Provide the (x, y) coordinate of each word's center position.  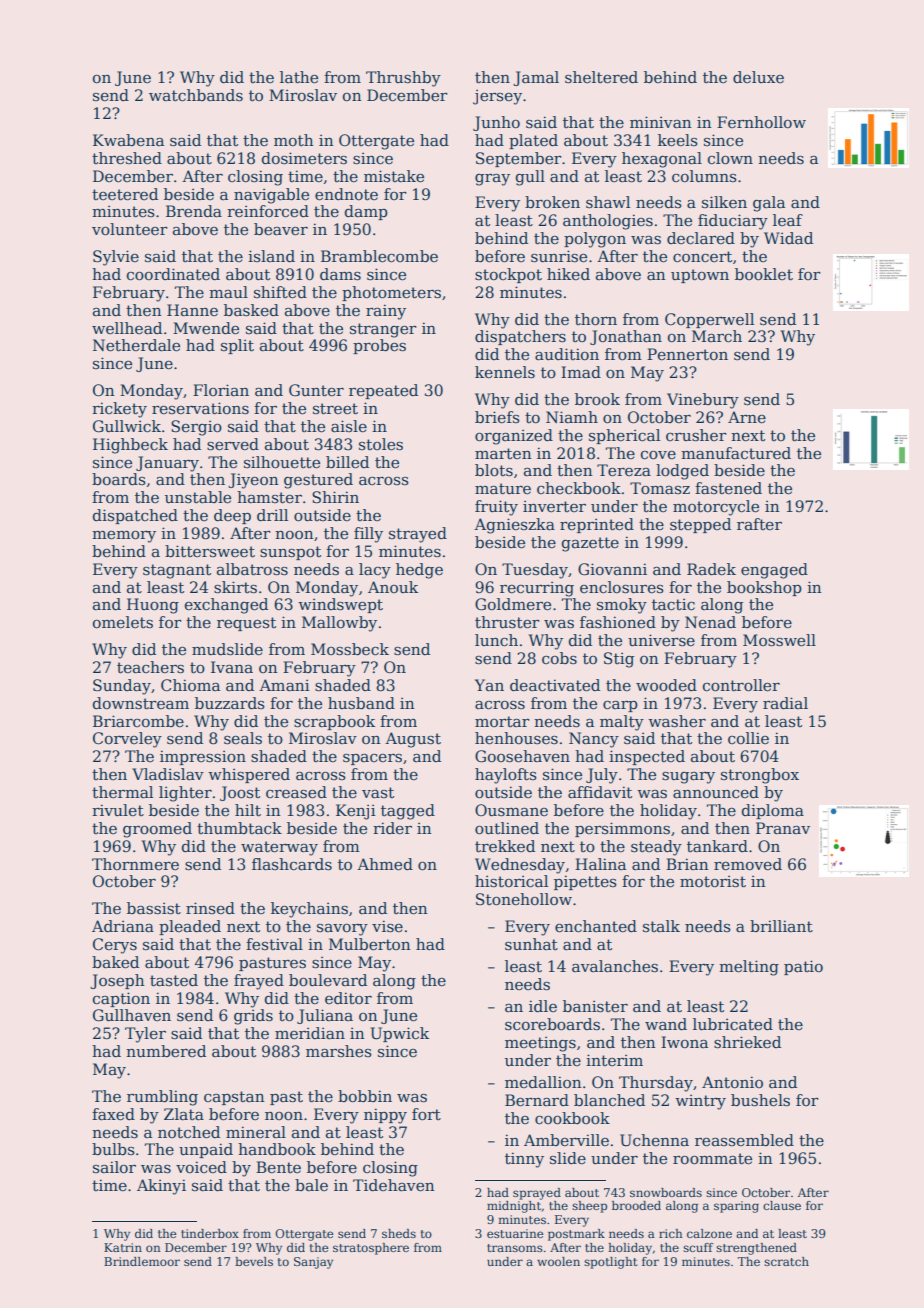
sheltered (601, 77)
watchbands (196, 95)
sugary (688, 778)
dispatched (135, 516)
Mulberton (370, 944)
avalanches (615, 966)
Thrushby (403, 79)
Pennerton (687, 354)
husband (361, 703)
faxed (113, 1114)
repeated (383, 391)
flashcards (292, 864)
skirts (235, 587)
